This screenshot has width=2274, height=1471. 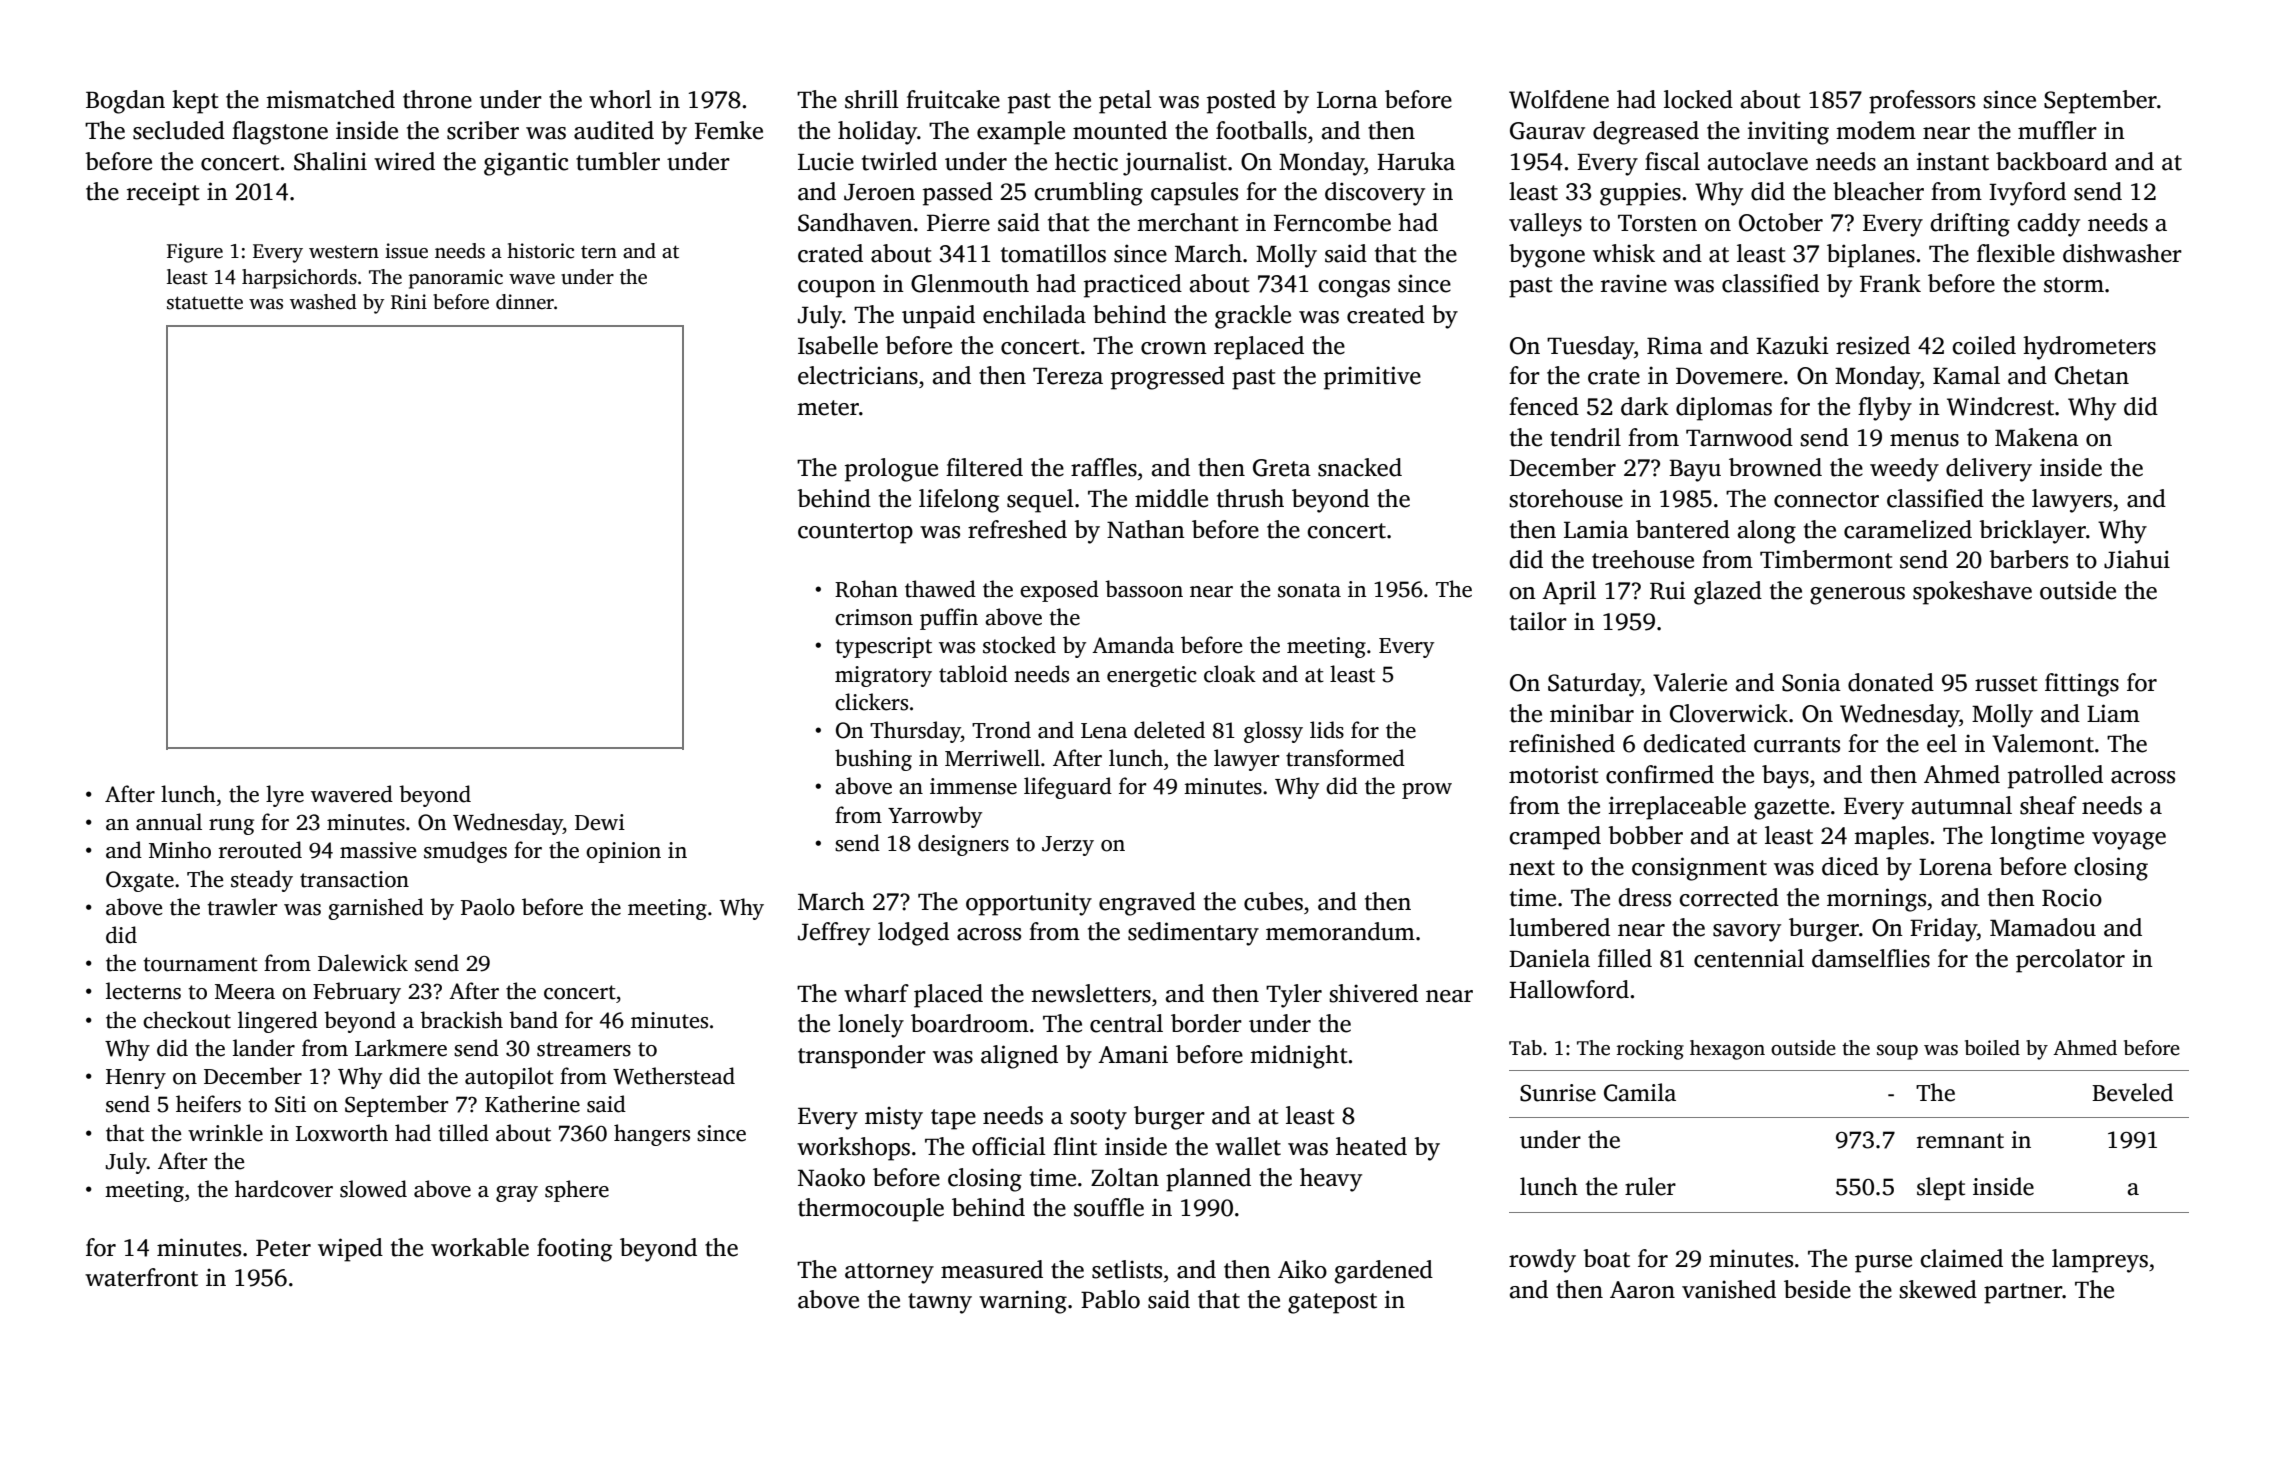 I want to click on bushing, so click(x=873, y=760).
